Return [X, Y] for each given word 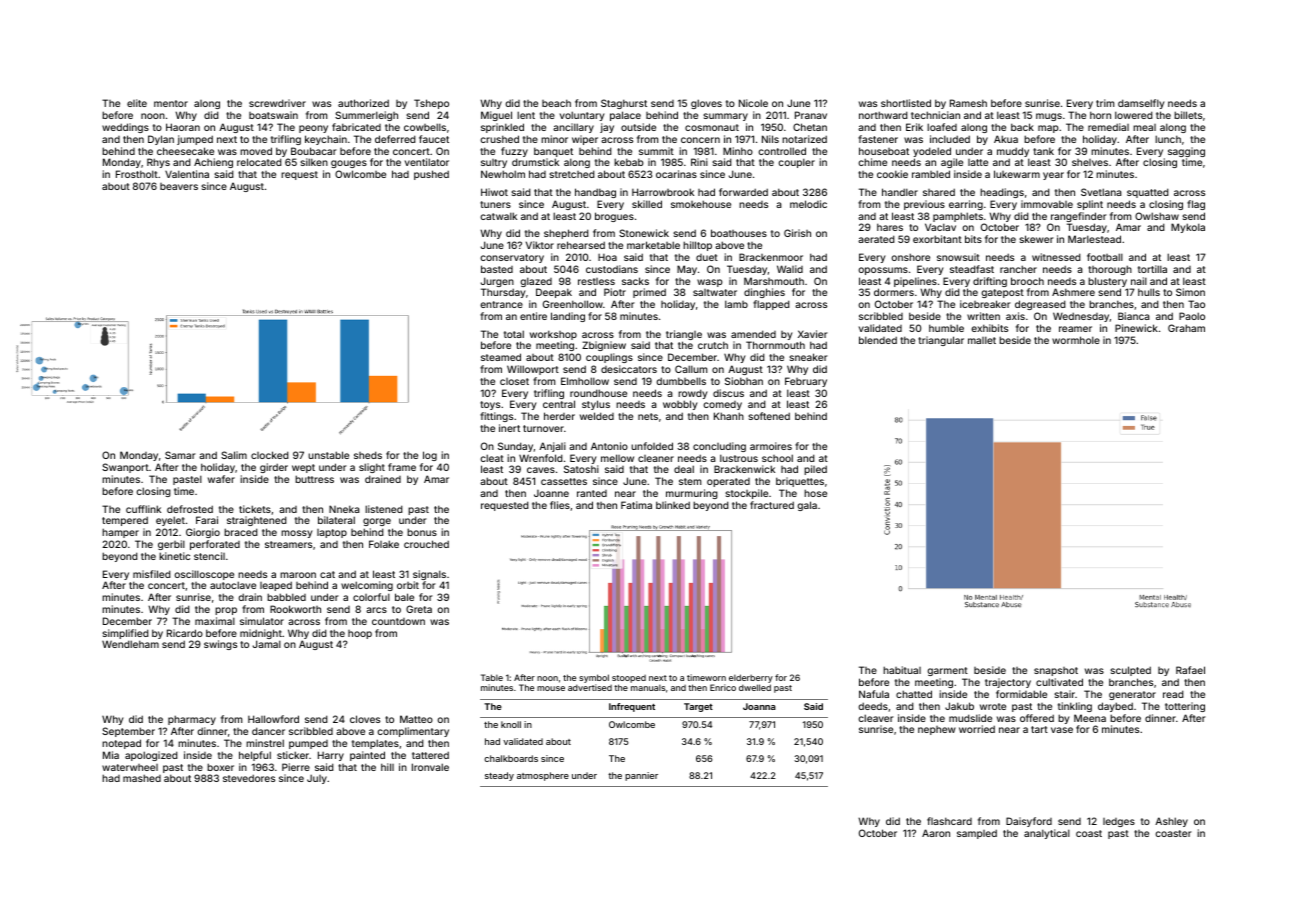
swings [220, 645]
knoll [511, 724]
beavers [179, 186]
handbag [595, 193]
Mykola [1188, 228]
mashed [142, 778]
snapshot [1056, 671]
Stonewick [644, 233]
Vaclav [940, 227]
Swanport [125, 468]
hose [815, 493]
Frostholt [137, 174]
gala [807, 506]
